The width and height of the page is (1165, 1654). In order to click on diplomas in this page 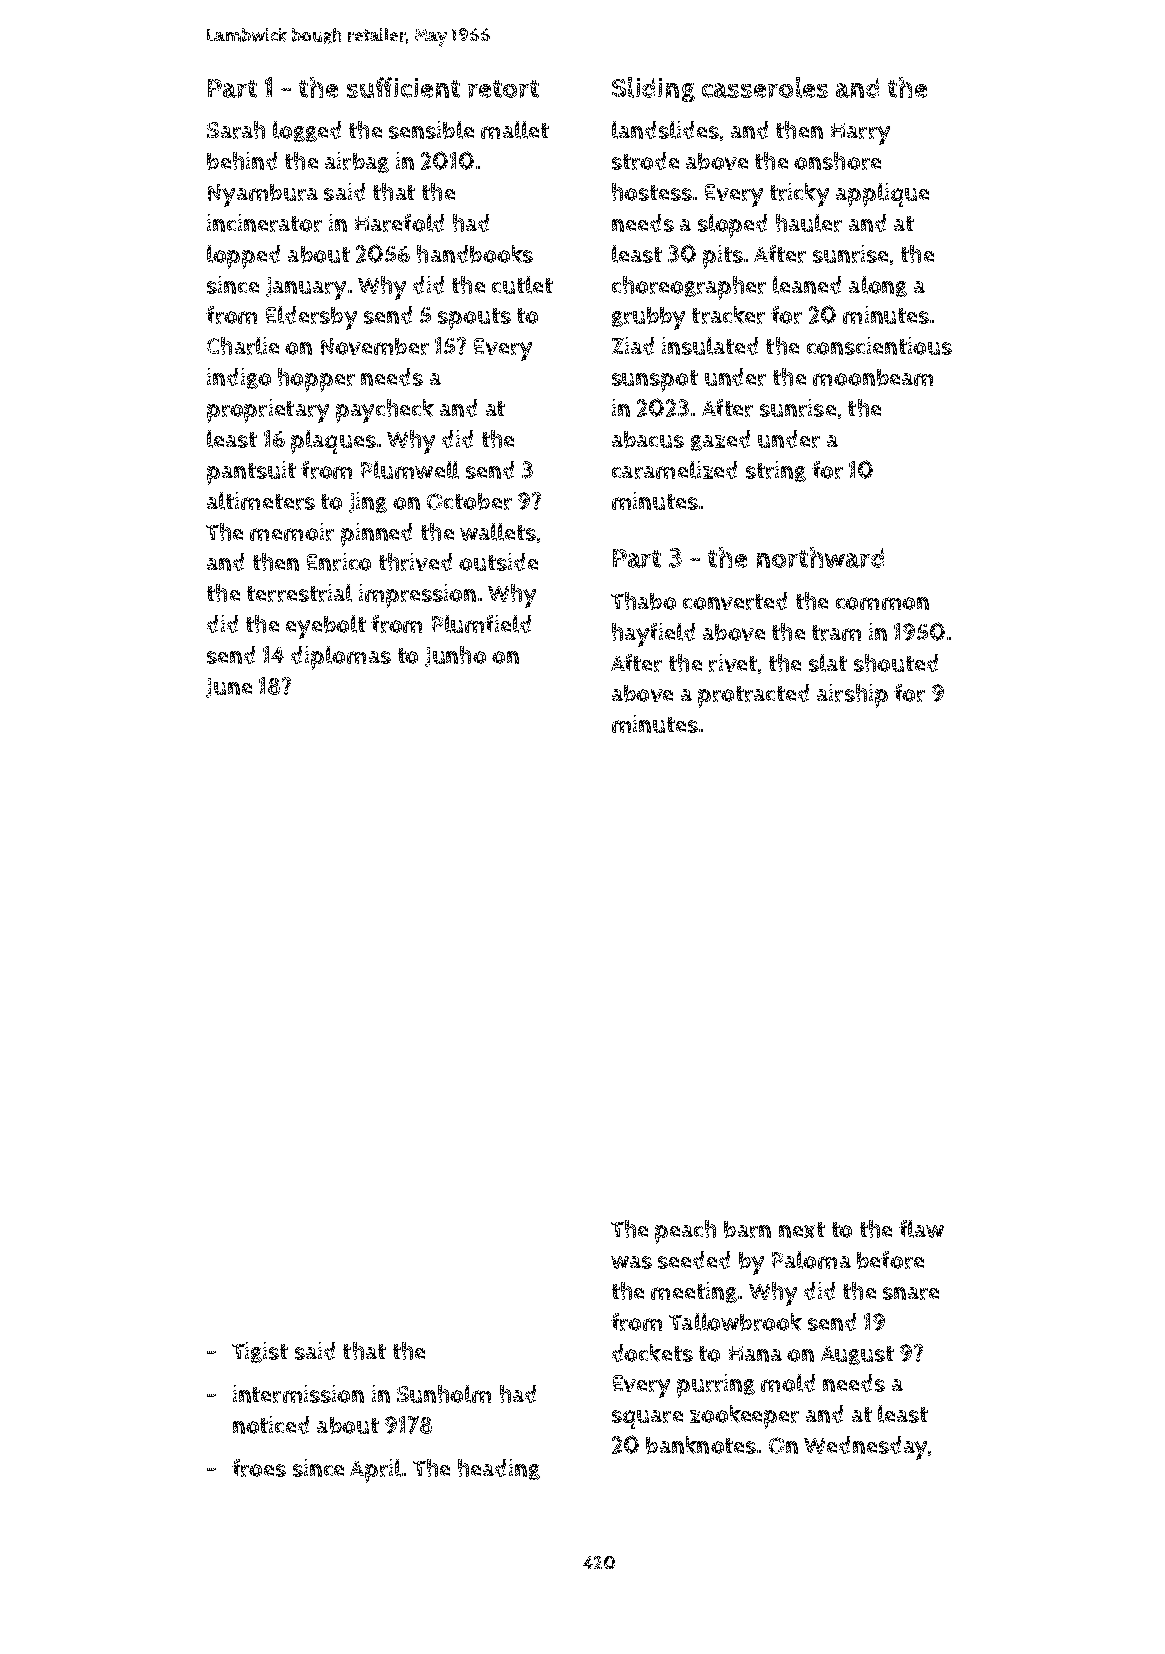, I will do `click(341, 658)`.
